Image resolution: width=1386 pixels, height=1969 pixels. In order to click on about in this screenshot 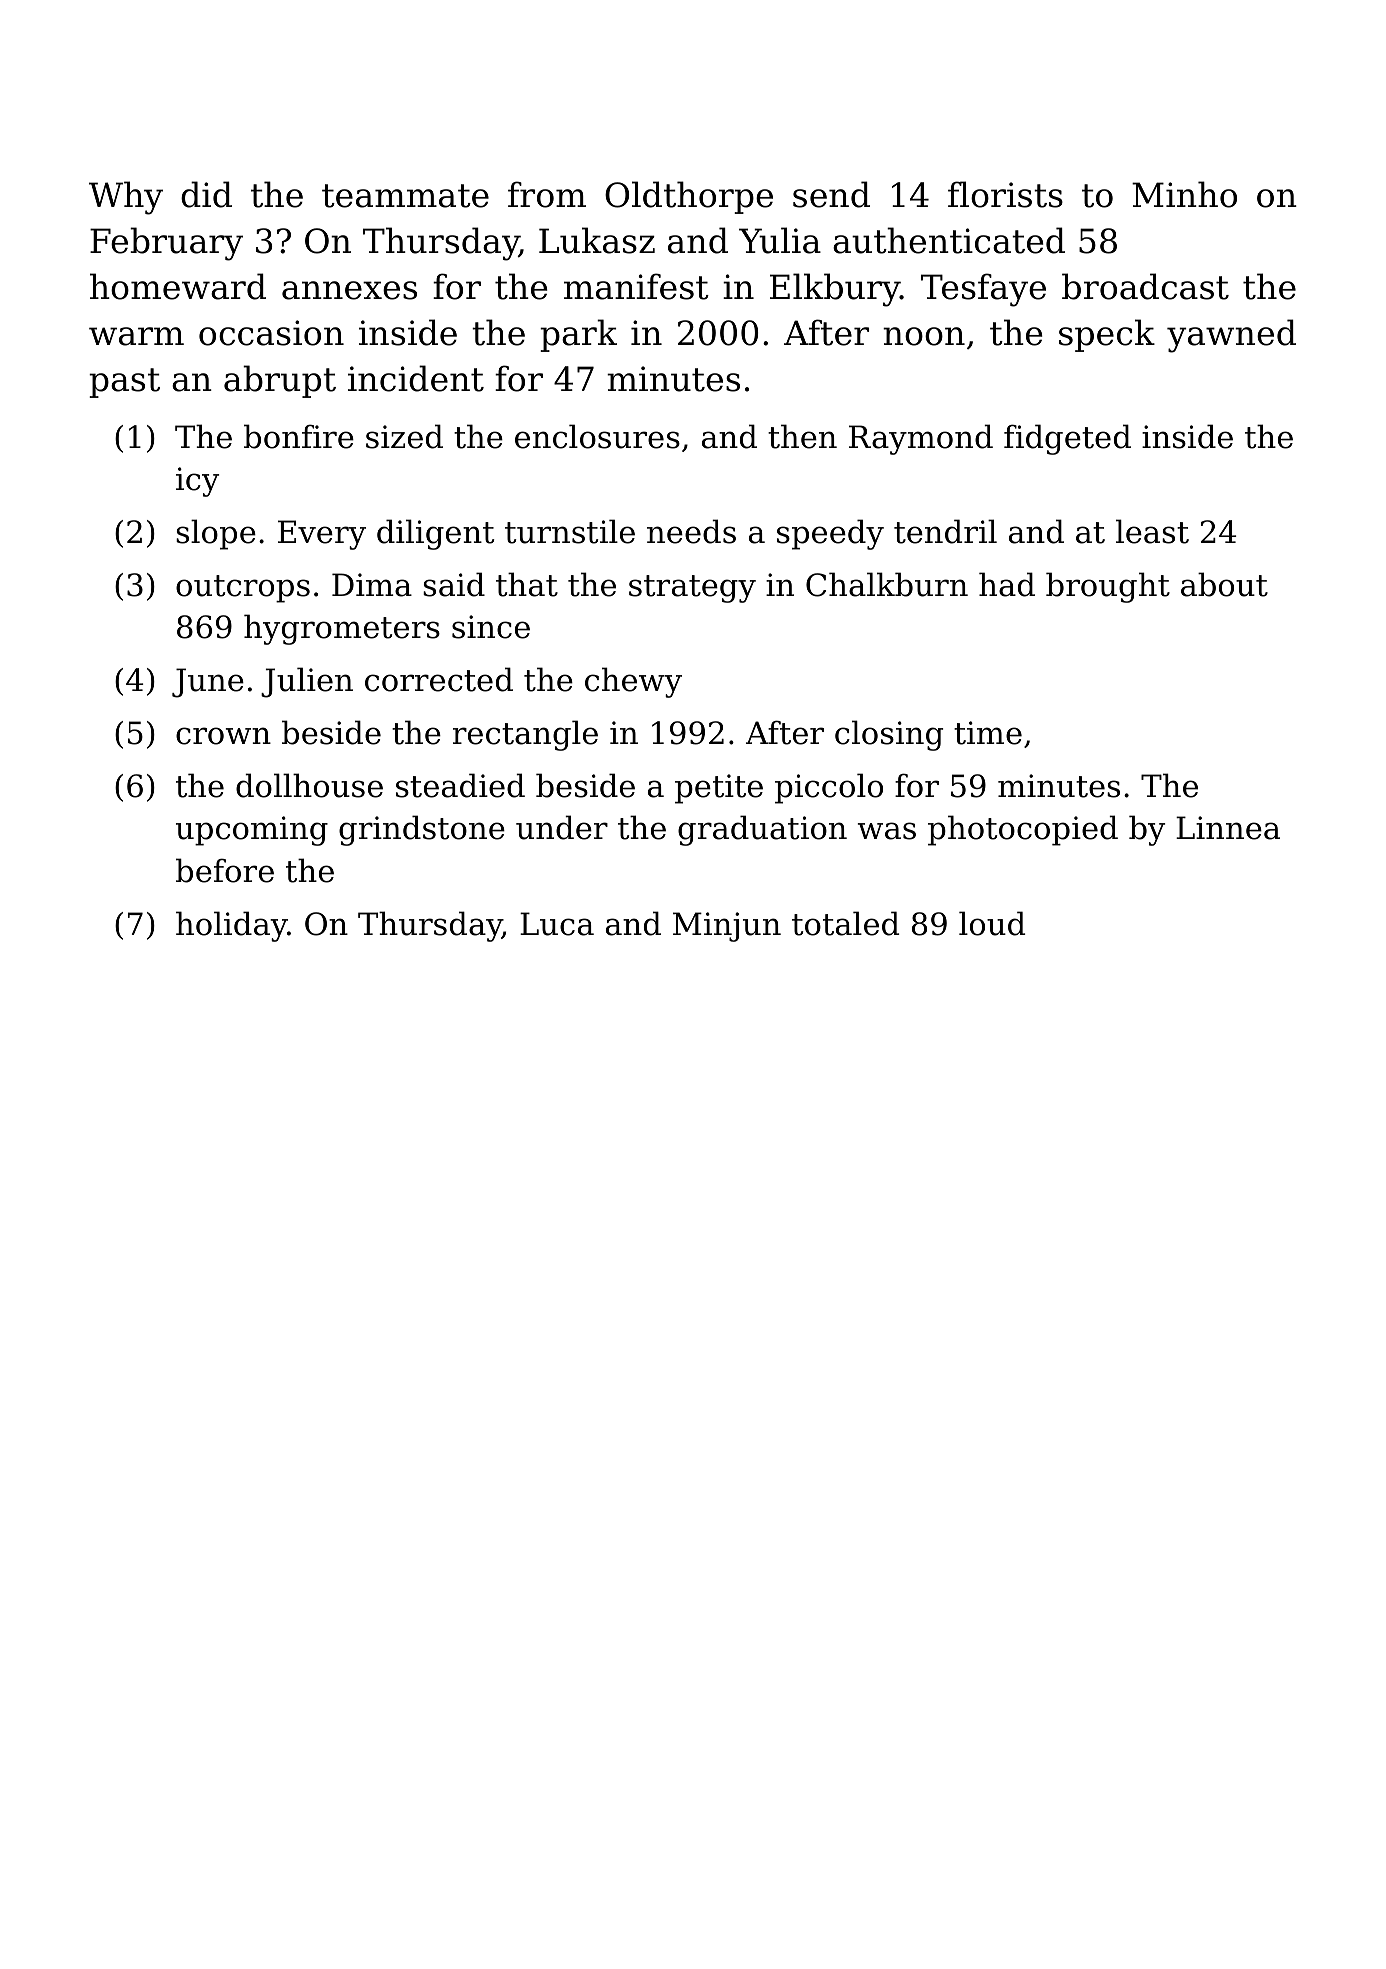, I will do `click(1224, 584)`.
